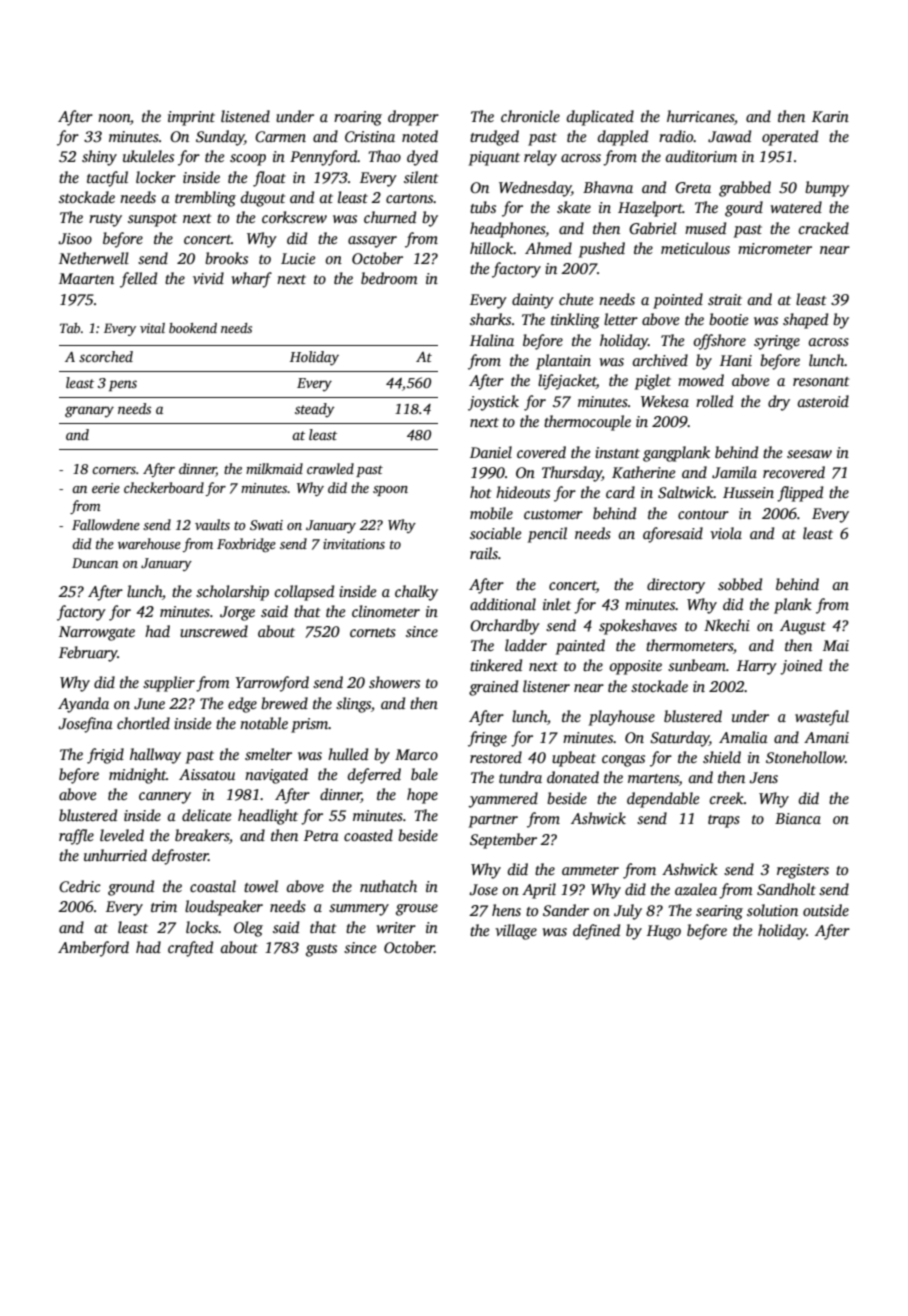 This document has height=1316, width=908. What do you see at coordinates (740, 584) in the document?
I see `sobbed` at bounding box center [740, 584].
